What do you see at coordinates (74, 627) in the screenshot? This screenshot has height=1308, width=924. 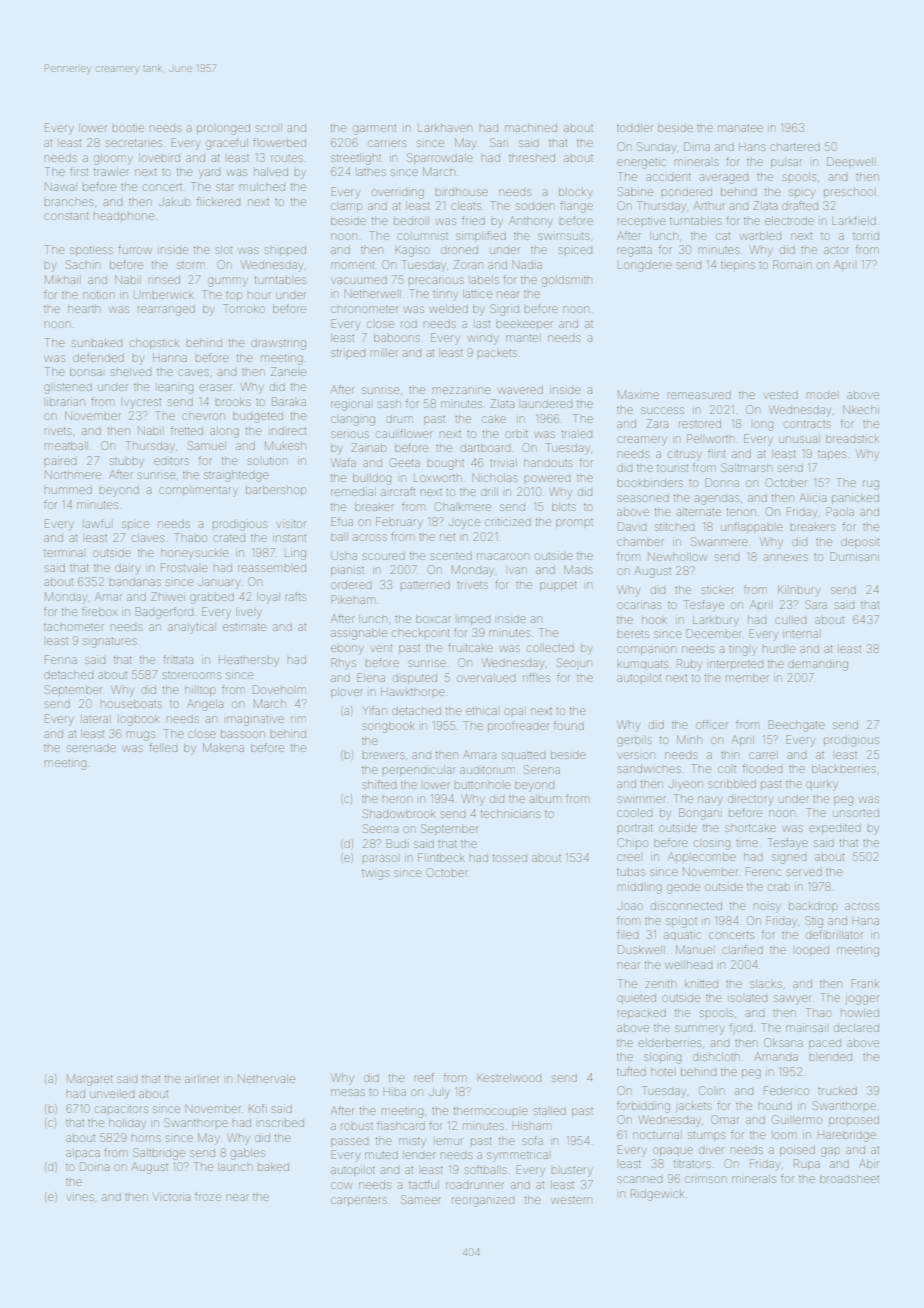 I see `tachometer` at bounding box center [74, 627].
